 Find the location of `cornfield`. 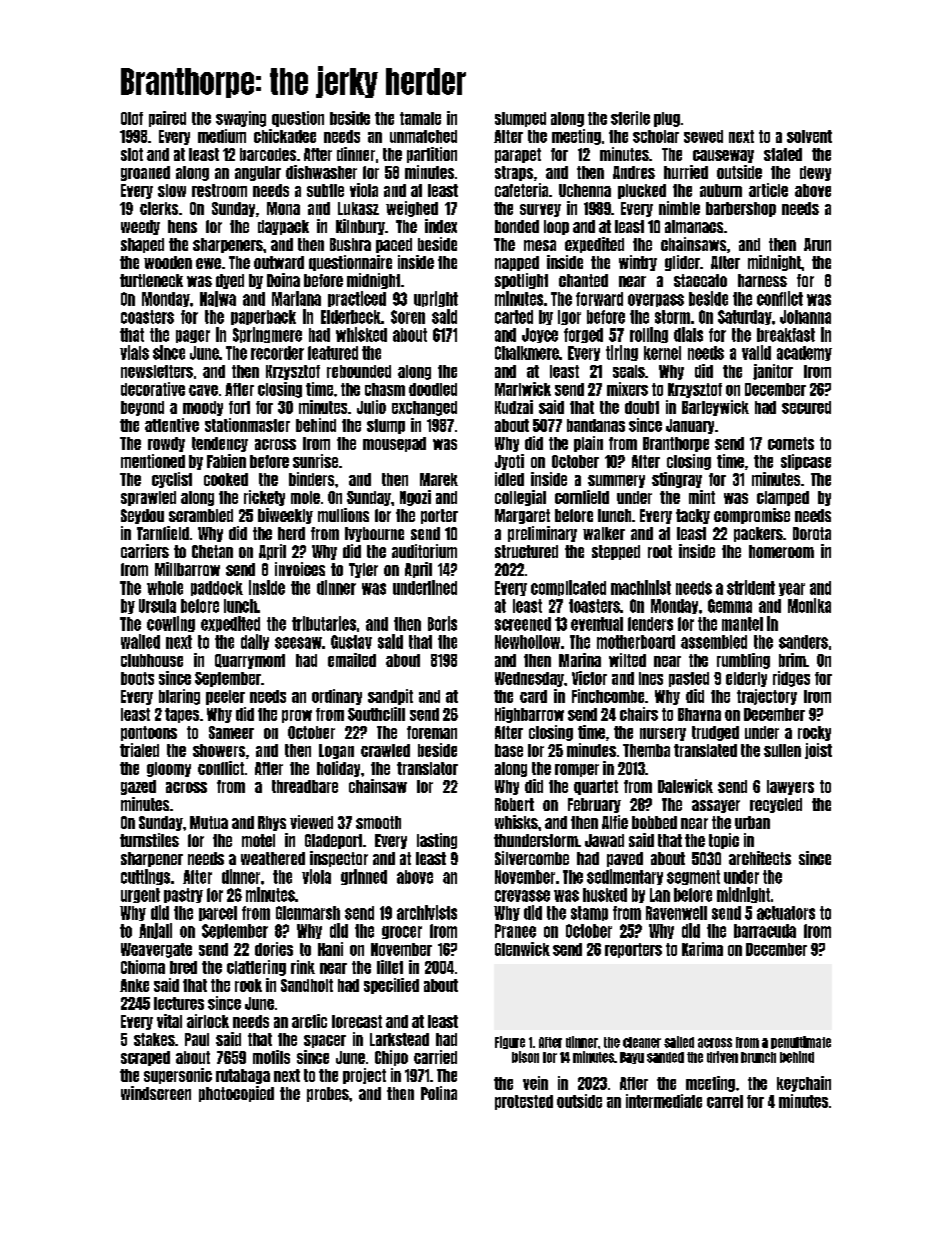

cornfield is located at coordinates (582, 497).
